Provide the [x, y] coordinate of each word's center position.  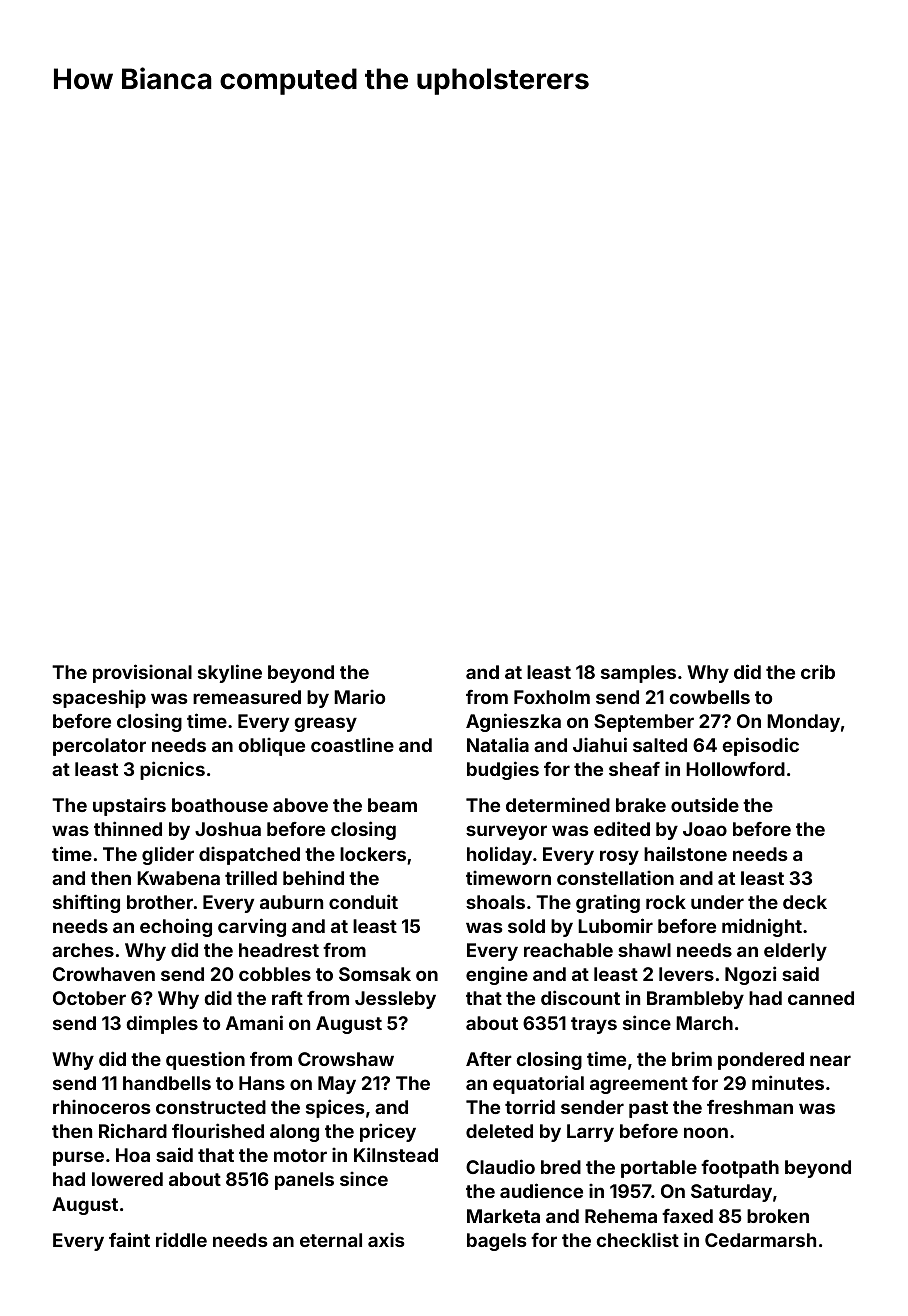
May [337, 1085]
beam [392, 805]
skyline [230, 673]
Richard [133, 1130]
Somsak [375, 974]
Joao [705, 829]
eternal [331, 1240]
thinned [128, 828]
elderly [795, 952]
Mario [359, 696]
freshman [750, 1107]
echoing [176, 927]
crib [818, 671]
